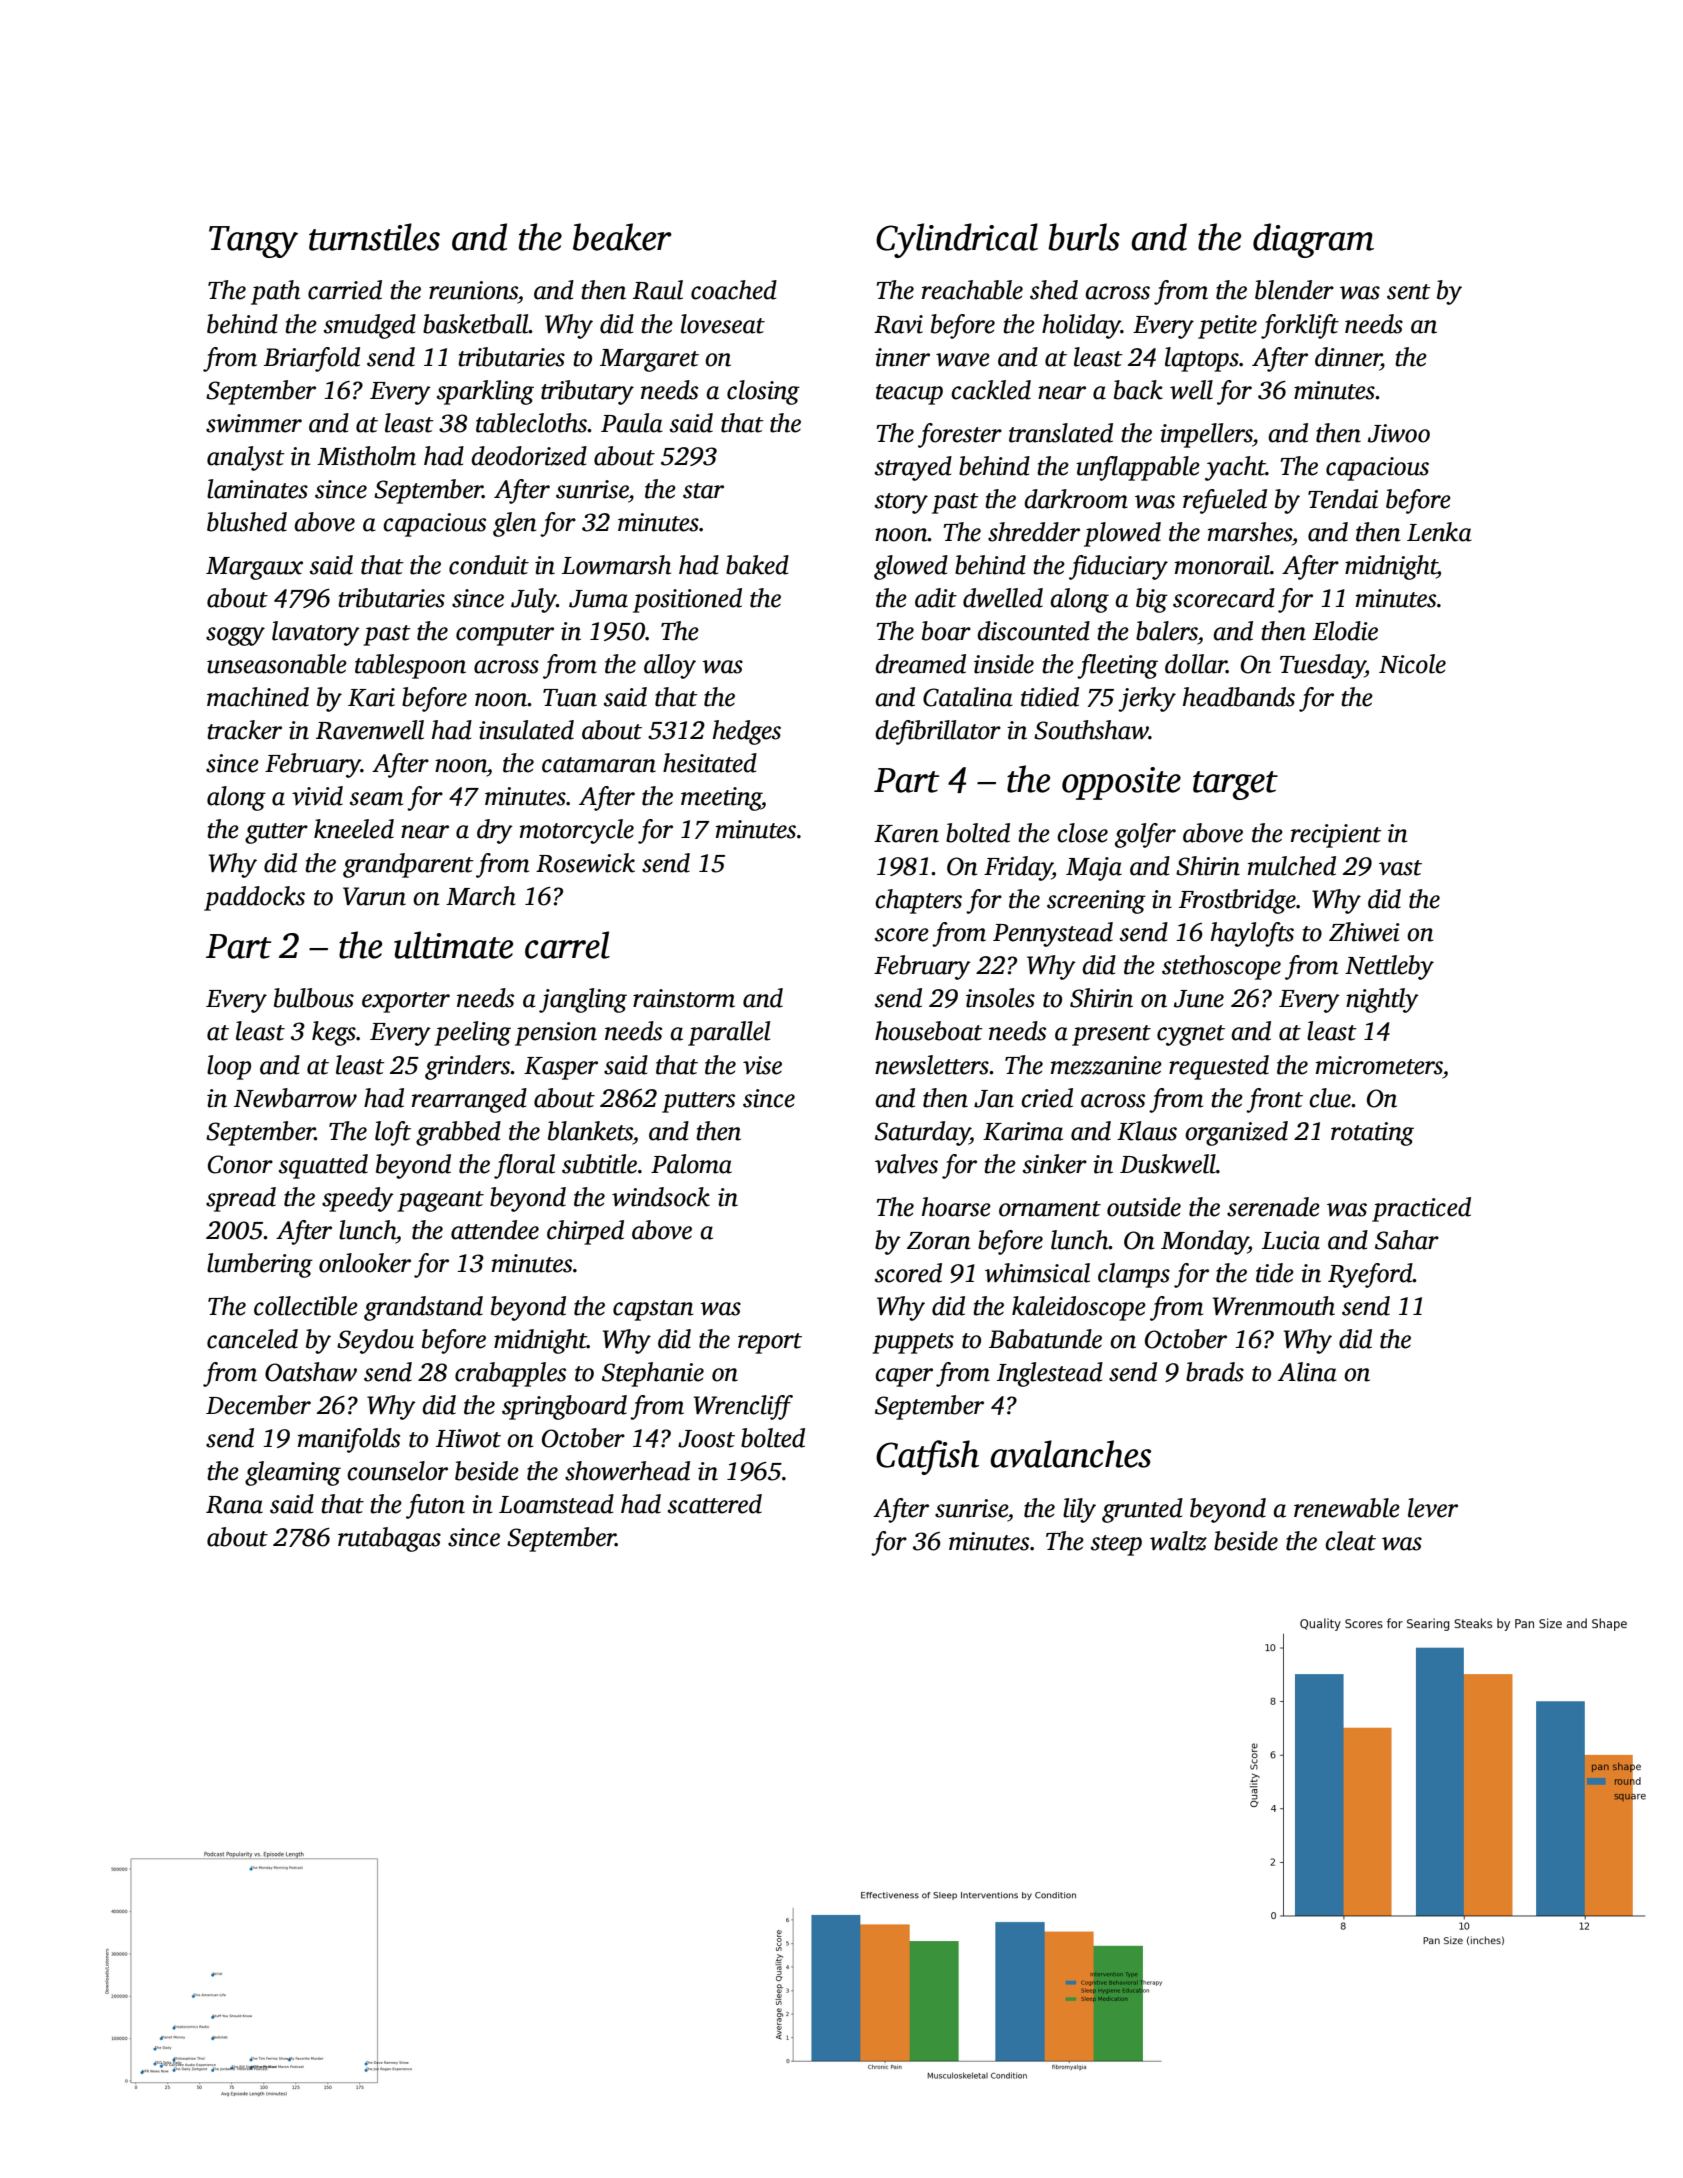 The width and height of the screenshot is (1683, 2178). Describe the element at coordinates (526, 730) in the screenshot. I see `insulated` at that location.
